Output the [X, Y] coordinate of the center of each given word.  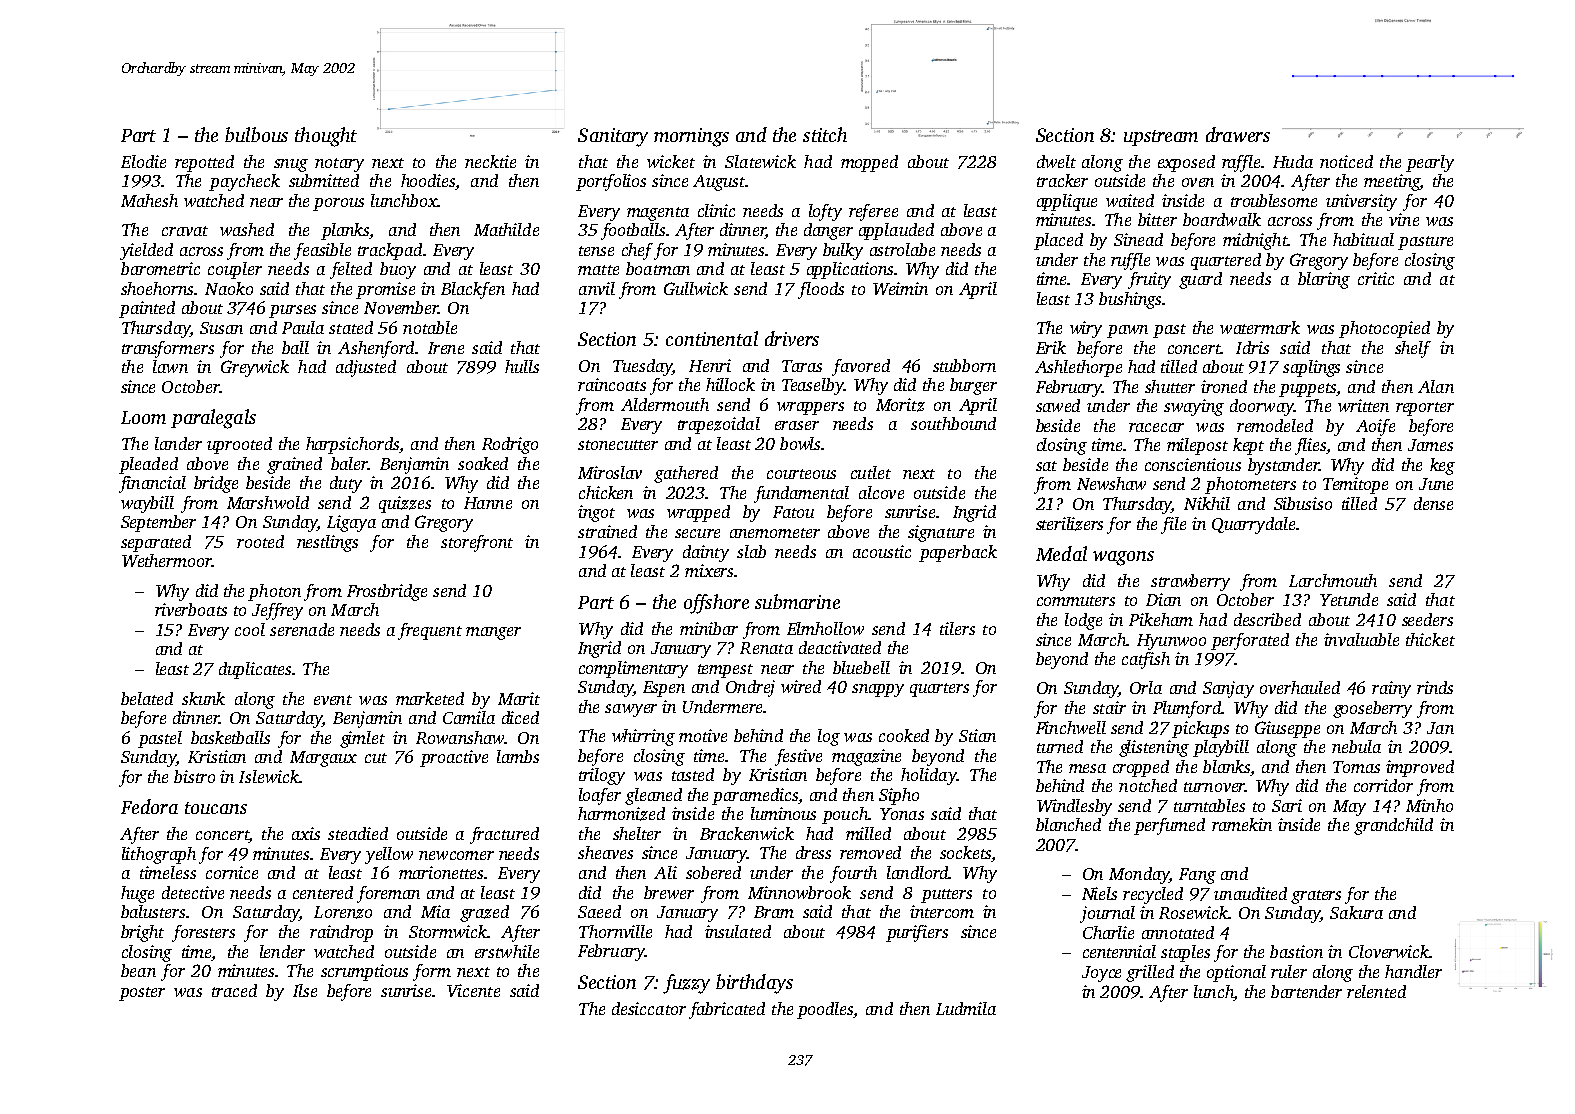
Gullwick [696, 288]
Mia [435, 911]
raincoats [612, 384]
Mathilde [506, 229]
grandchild [1393, 826]
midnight [1255, 241]
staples [1185, 953]
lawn [170, 366]
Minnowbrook [799, 892]
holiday [928, 776]
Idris [1252, 347]
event [333, 700]
